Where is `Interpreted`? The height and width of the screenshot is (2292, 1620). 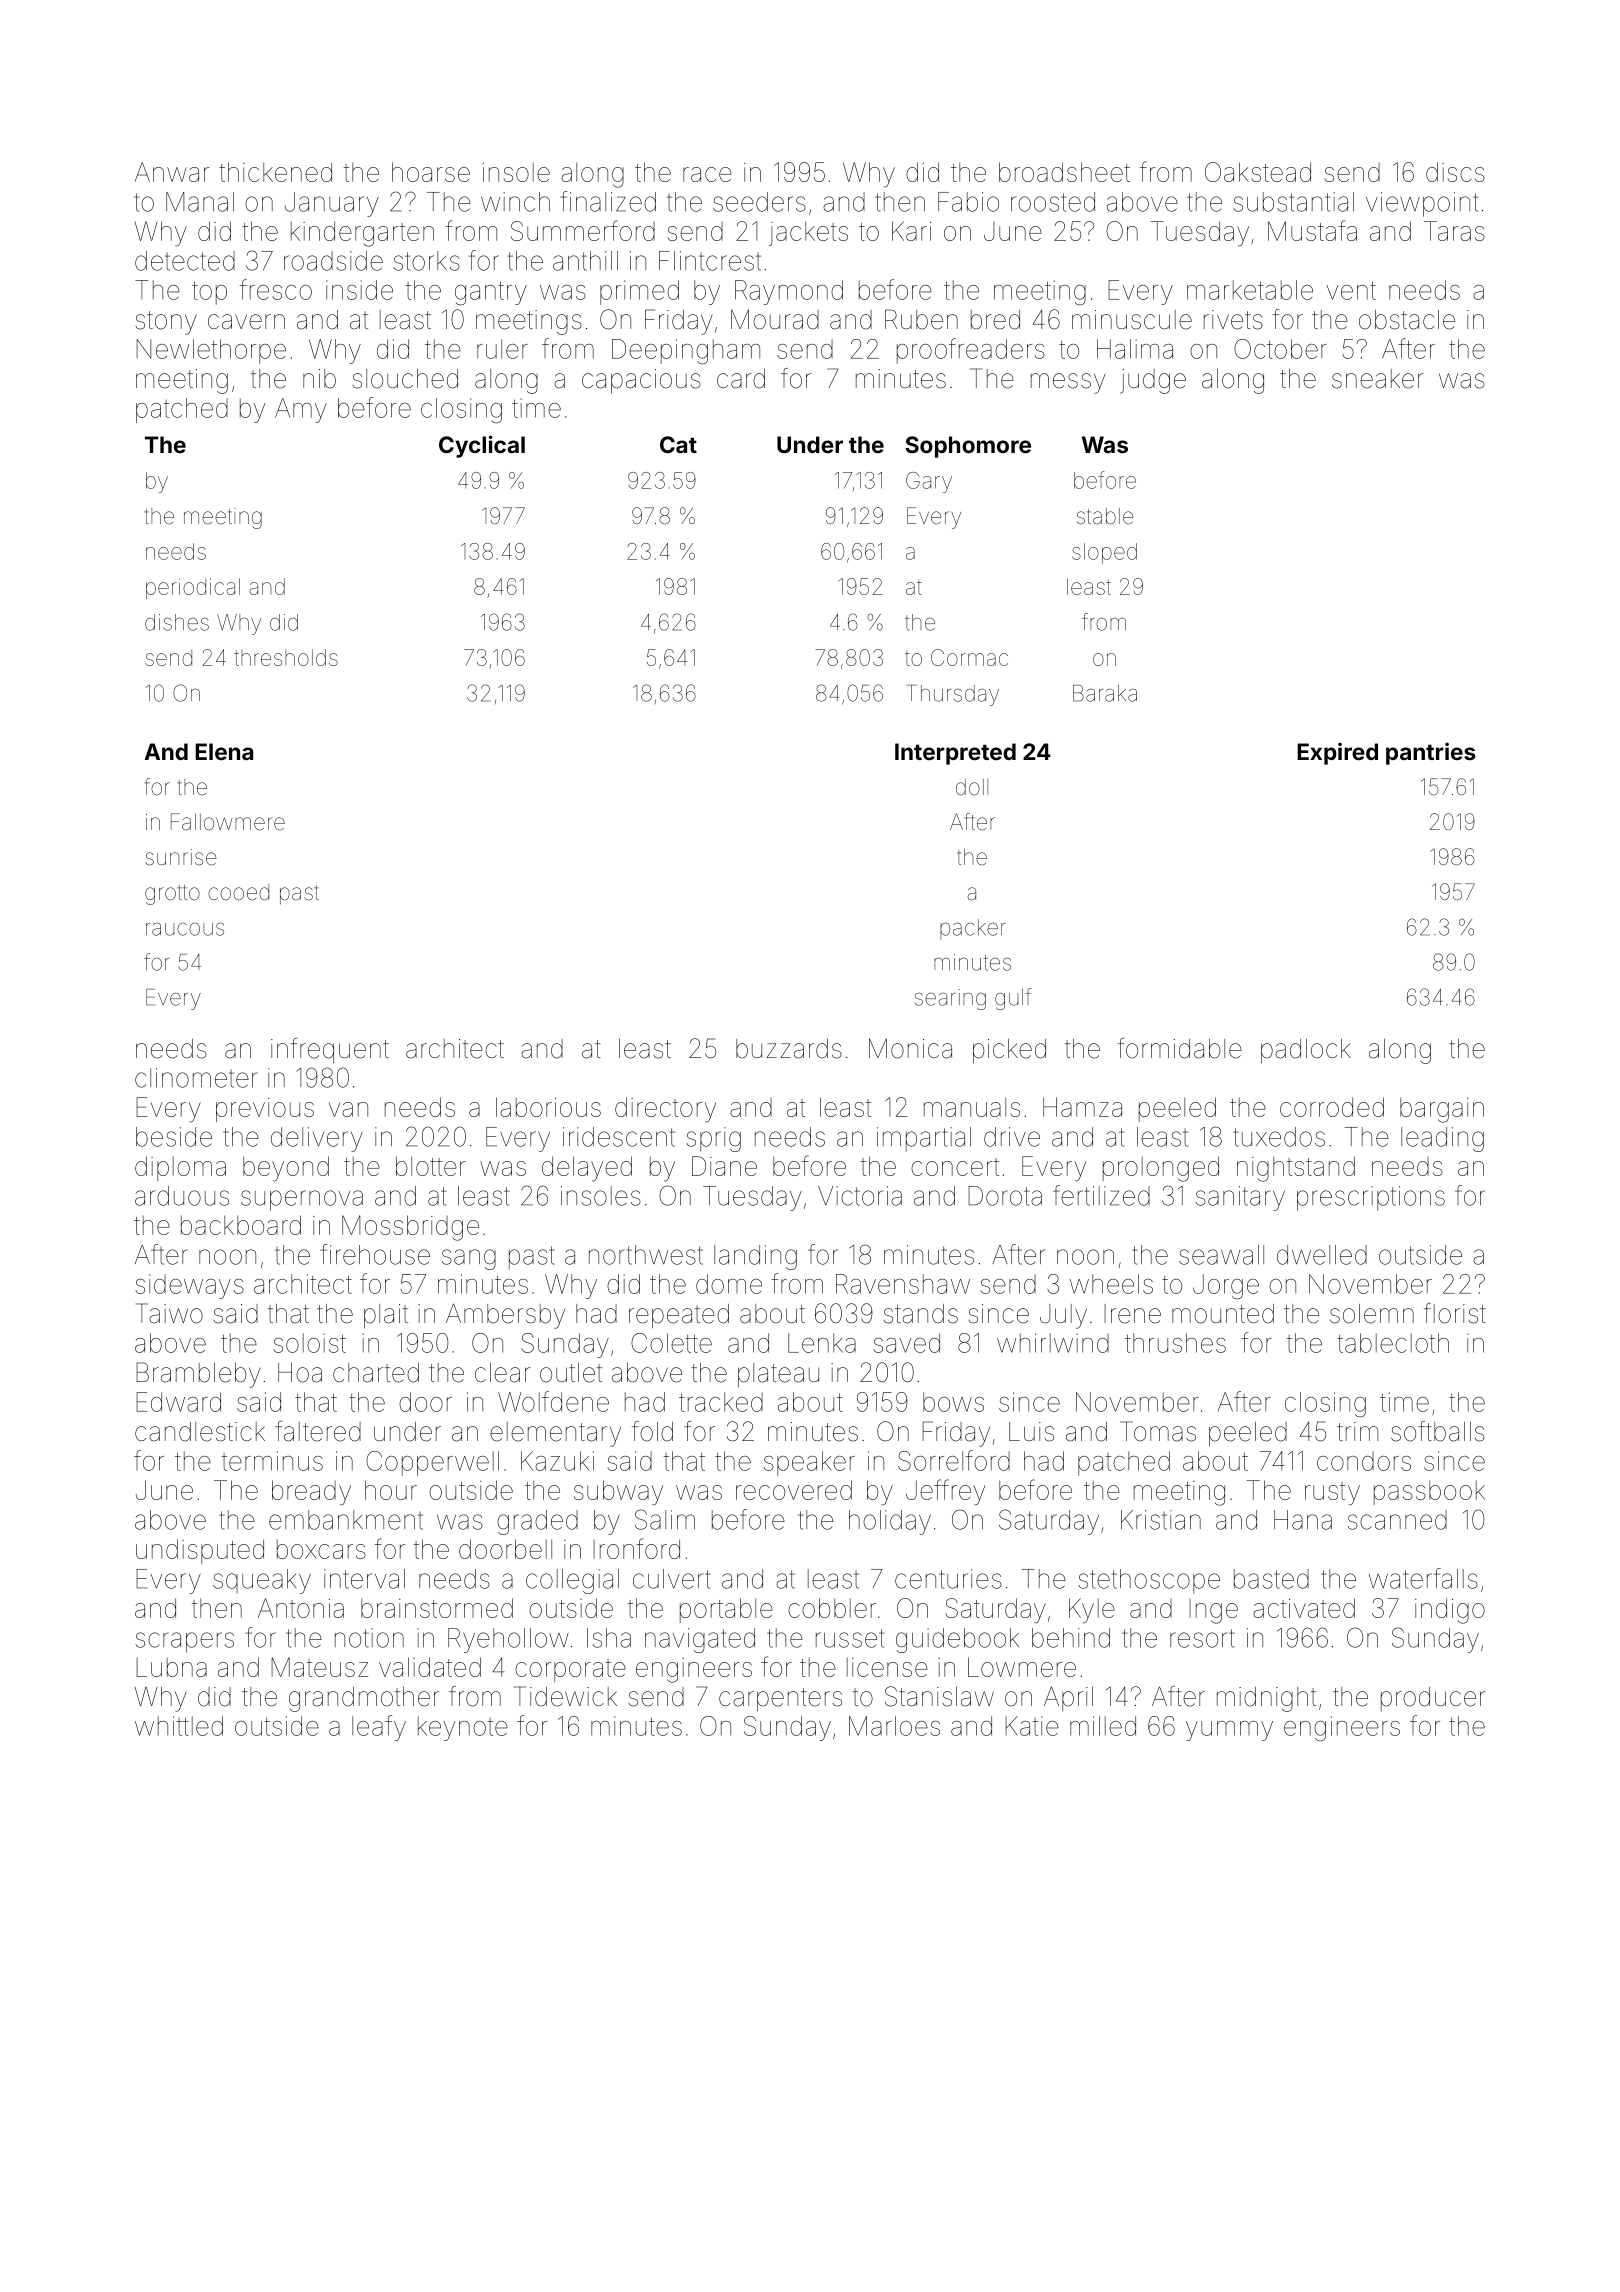
Interpreted is located at coordinates (955, 754).
